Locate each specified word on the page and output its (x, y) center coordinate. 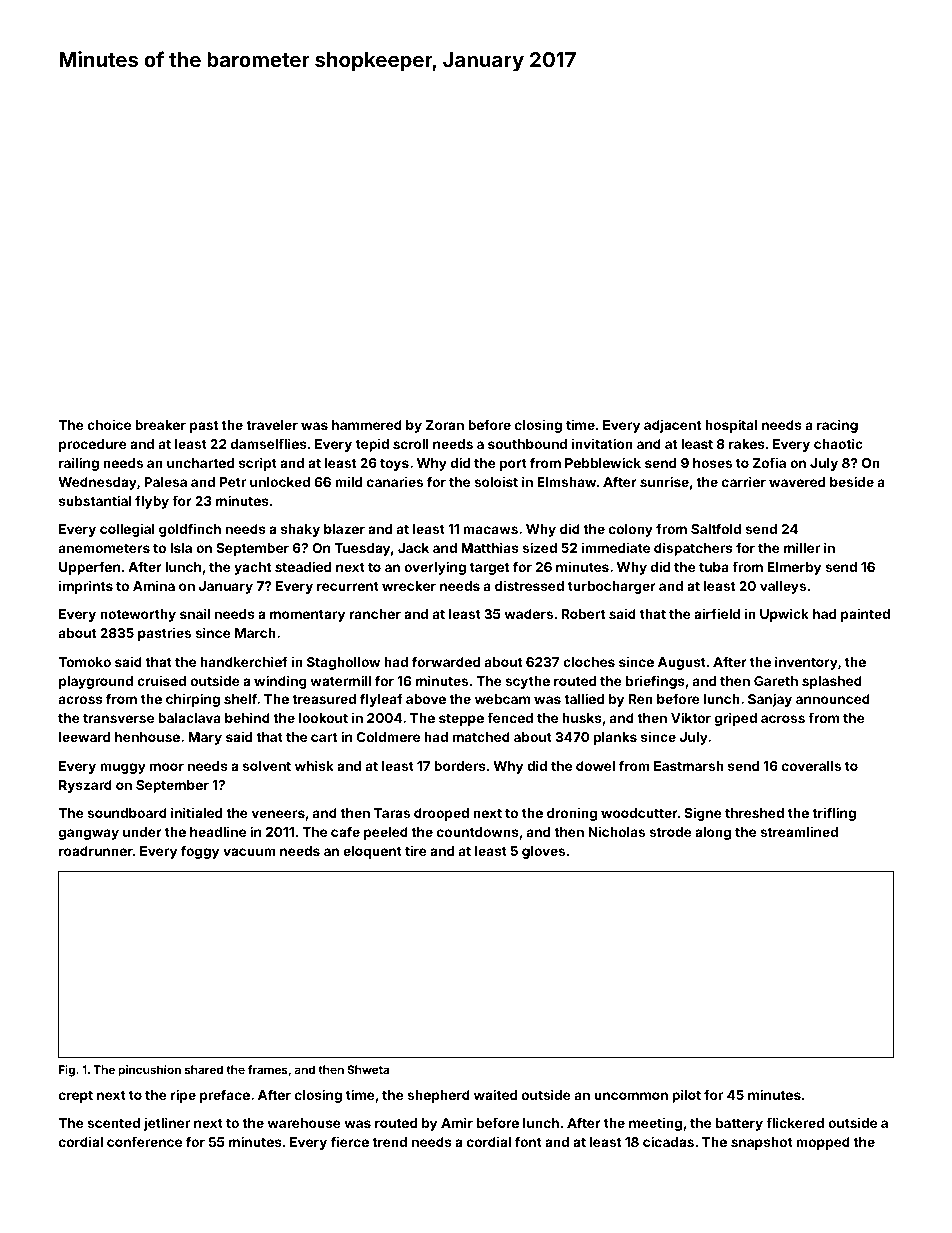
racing (837, 426)
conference (144, 1141)
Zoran (445, 425)
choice (109, 424)
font (528, 1141)
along (713, 833)
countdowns (478, 832)
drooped (441, 814)
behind (247, 717)
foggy (200, 852)
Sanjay (770, 700)
